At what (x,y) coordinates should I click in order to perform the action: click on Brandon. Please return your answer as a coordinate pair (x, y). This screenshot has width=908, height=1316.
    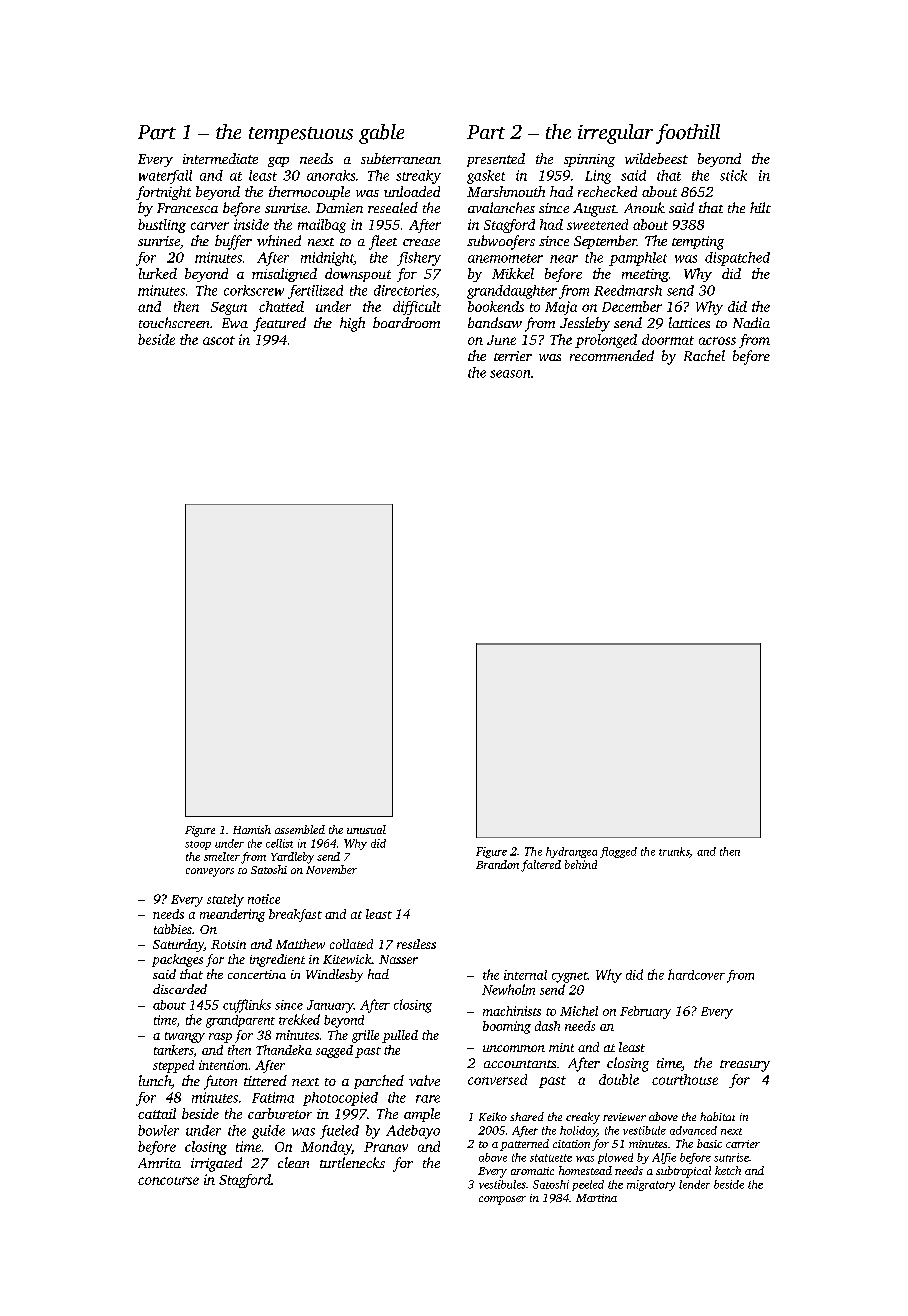
    Looking at the image, I should click on (497, 864).
